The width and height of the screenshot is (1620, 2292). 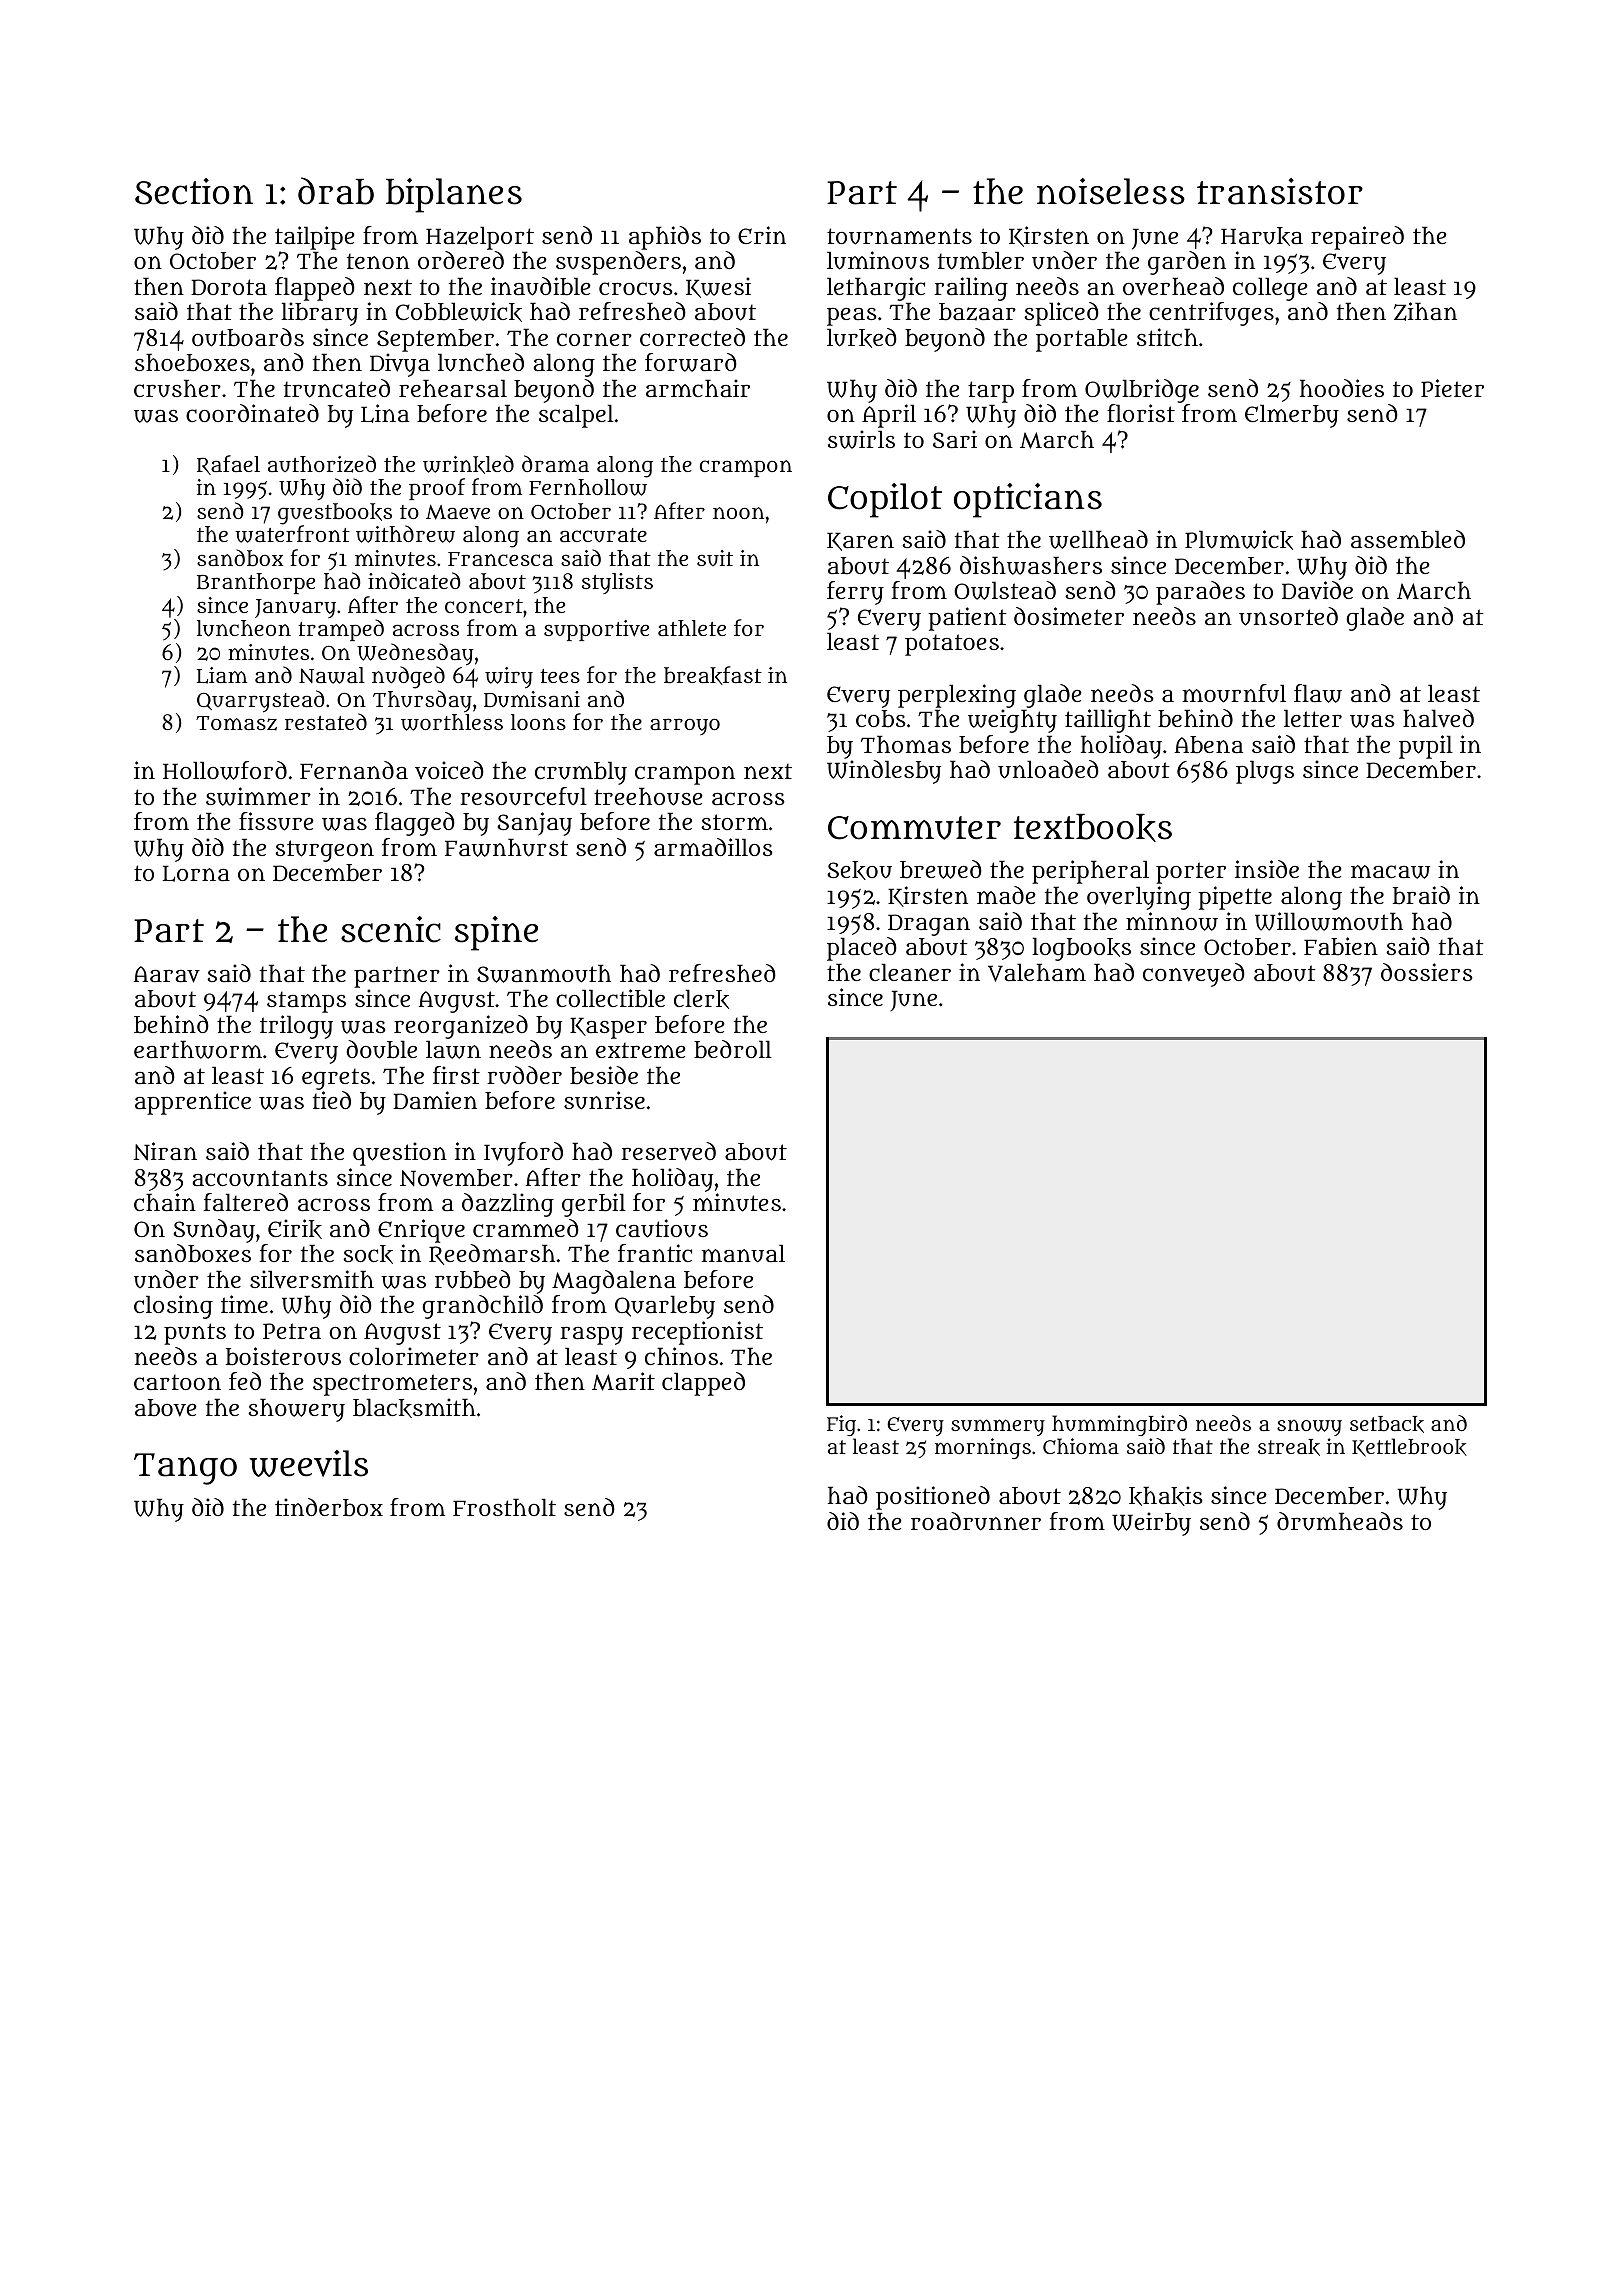 What do you see at coordinates (329, 1507) in the screenshot?
I see `tinderbox` at bounding box center [329, 1507].
